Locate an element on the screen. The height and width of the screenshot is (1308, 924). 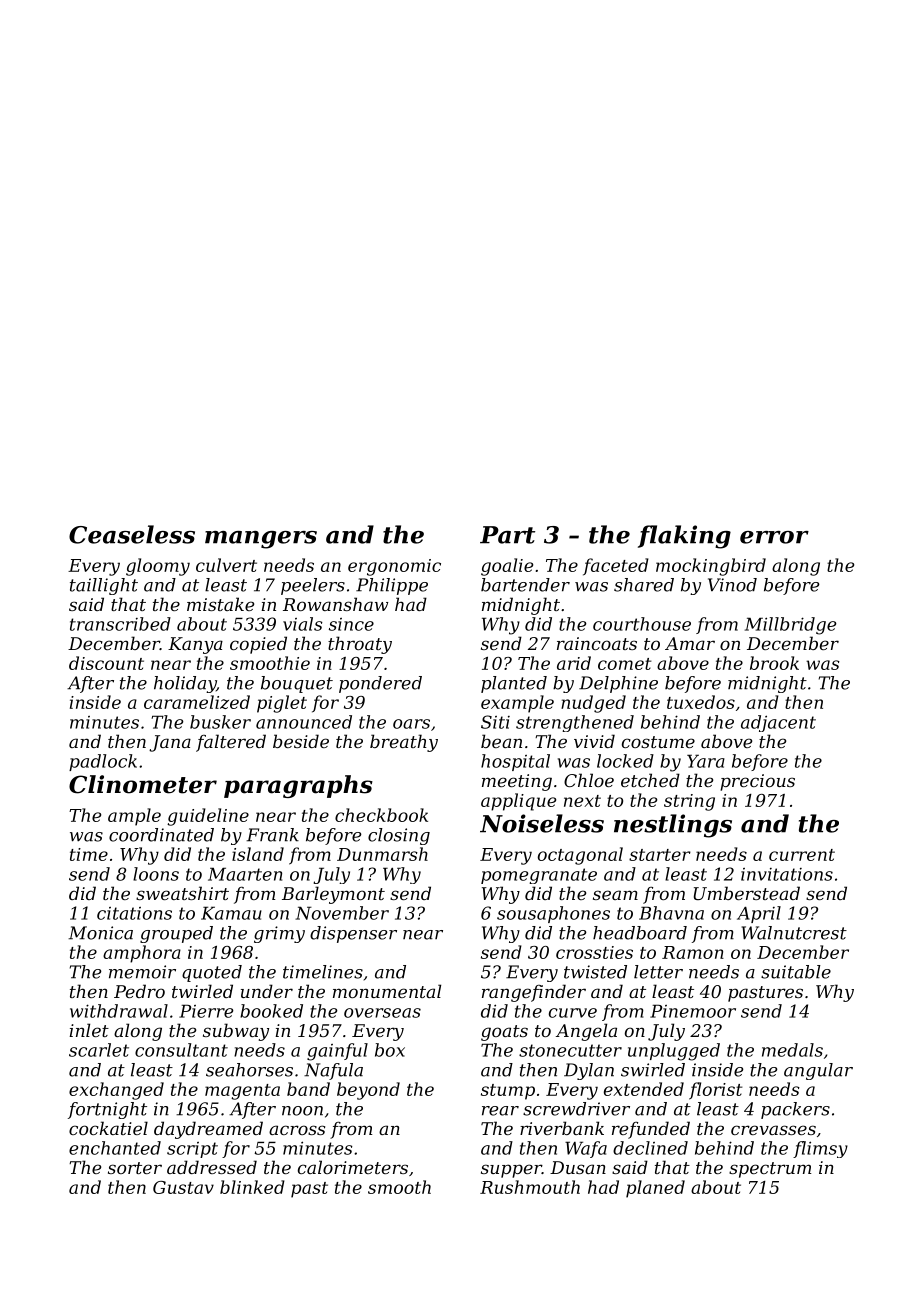
Part is located at coordinates (507, 535).
